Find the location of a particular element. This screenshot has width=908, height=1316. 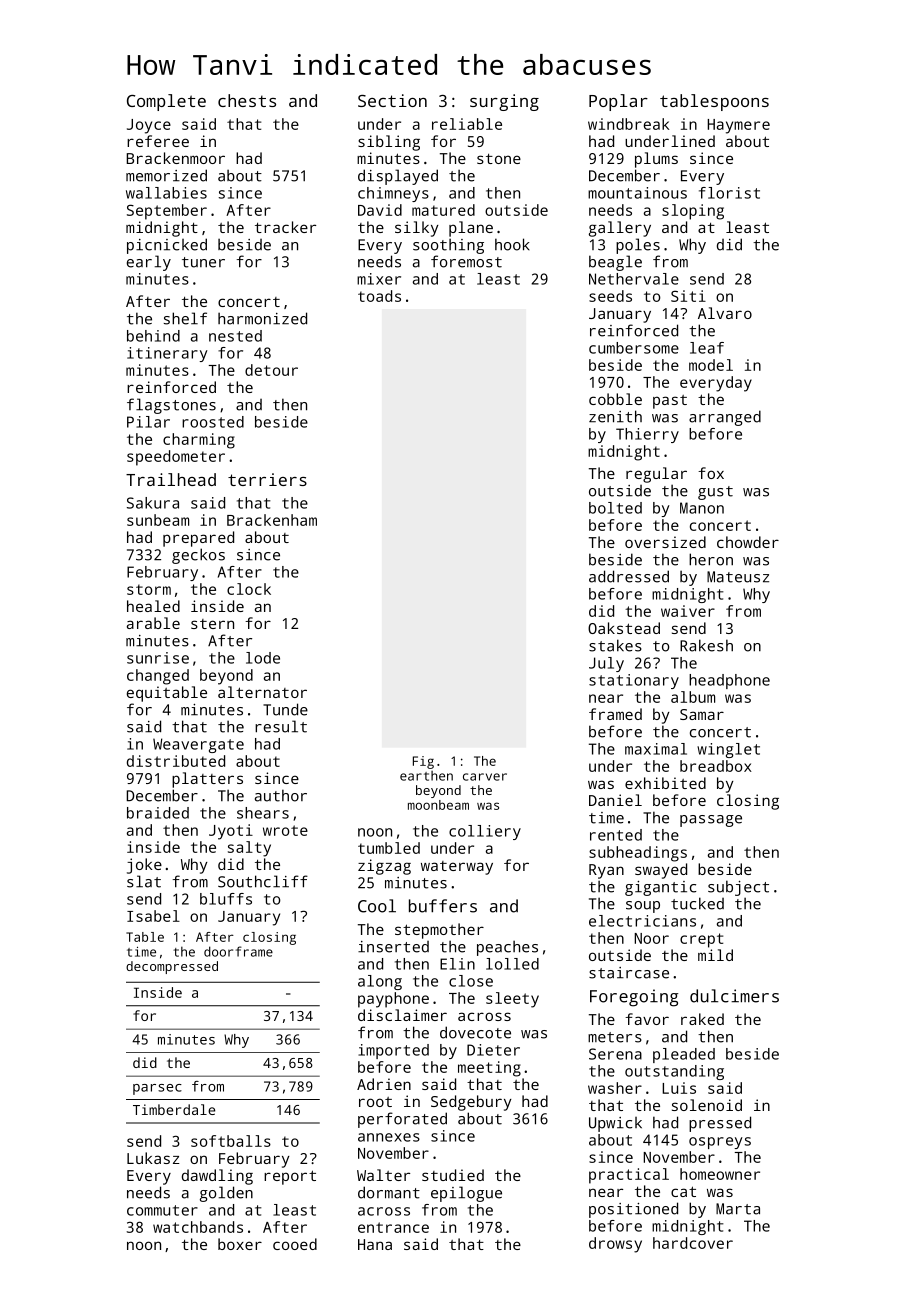

Section is located at coordinates (392, 100).
